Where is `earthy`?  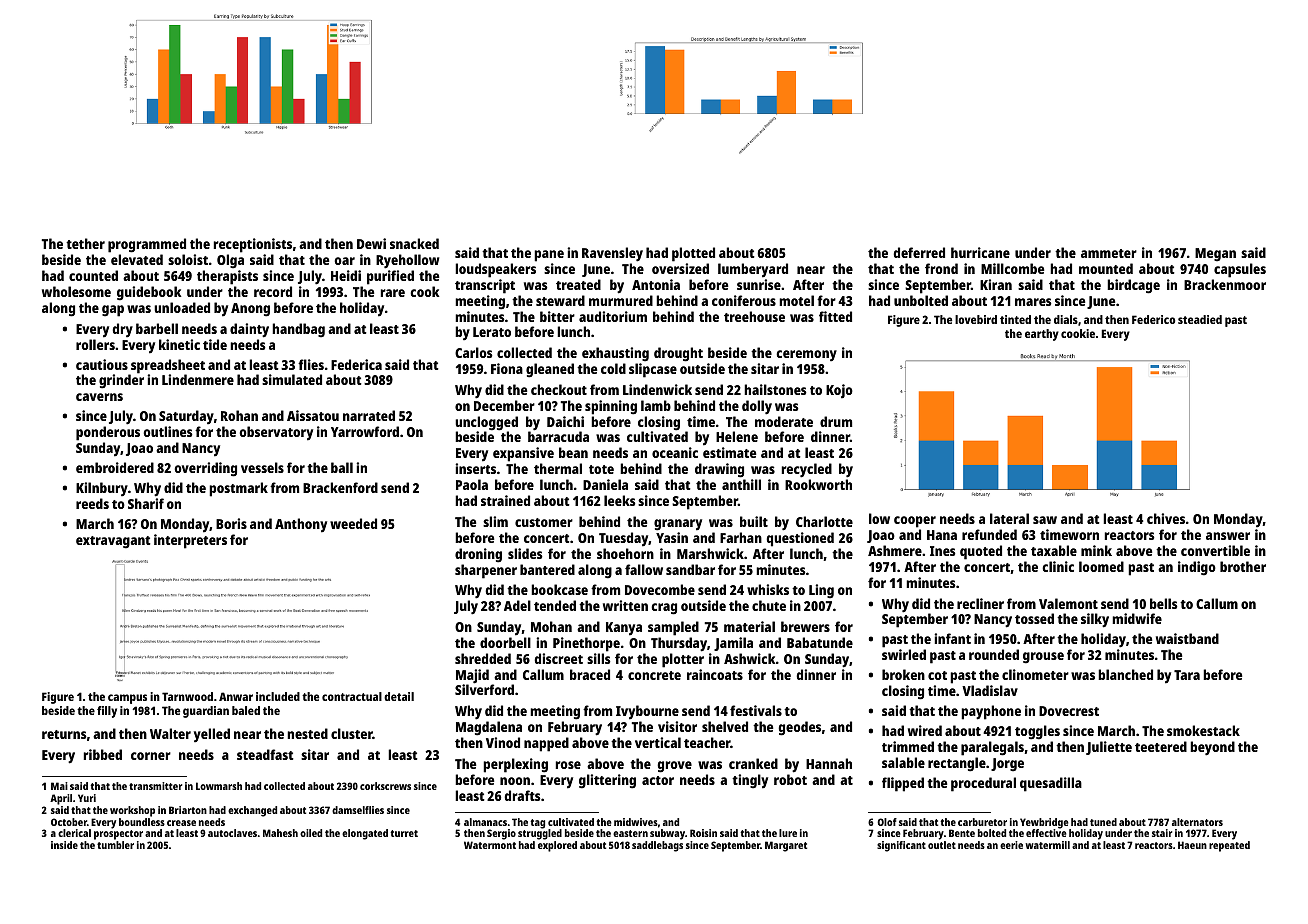
earthy is located at coordinates (1042, 335).
